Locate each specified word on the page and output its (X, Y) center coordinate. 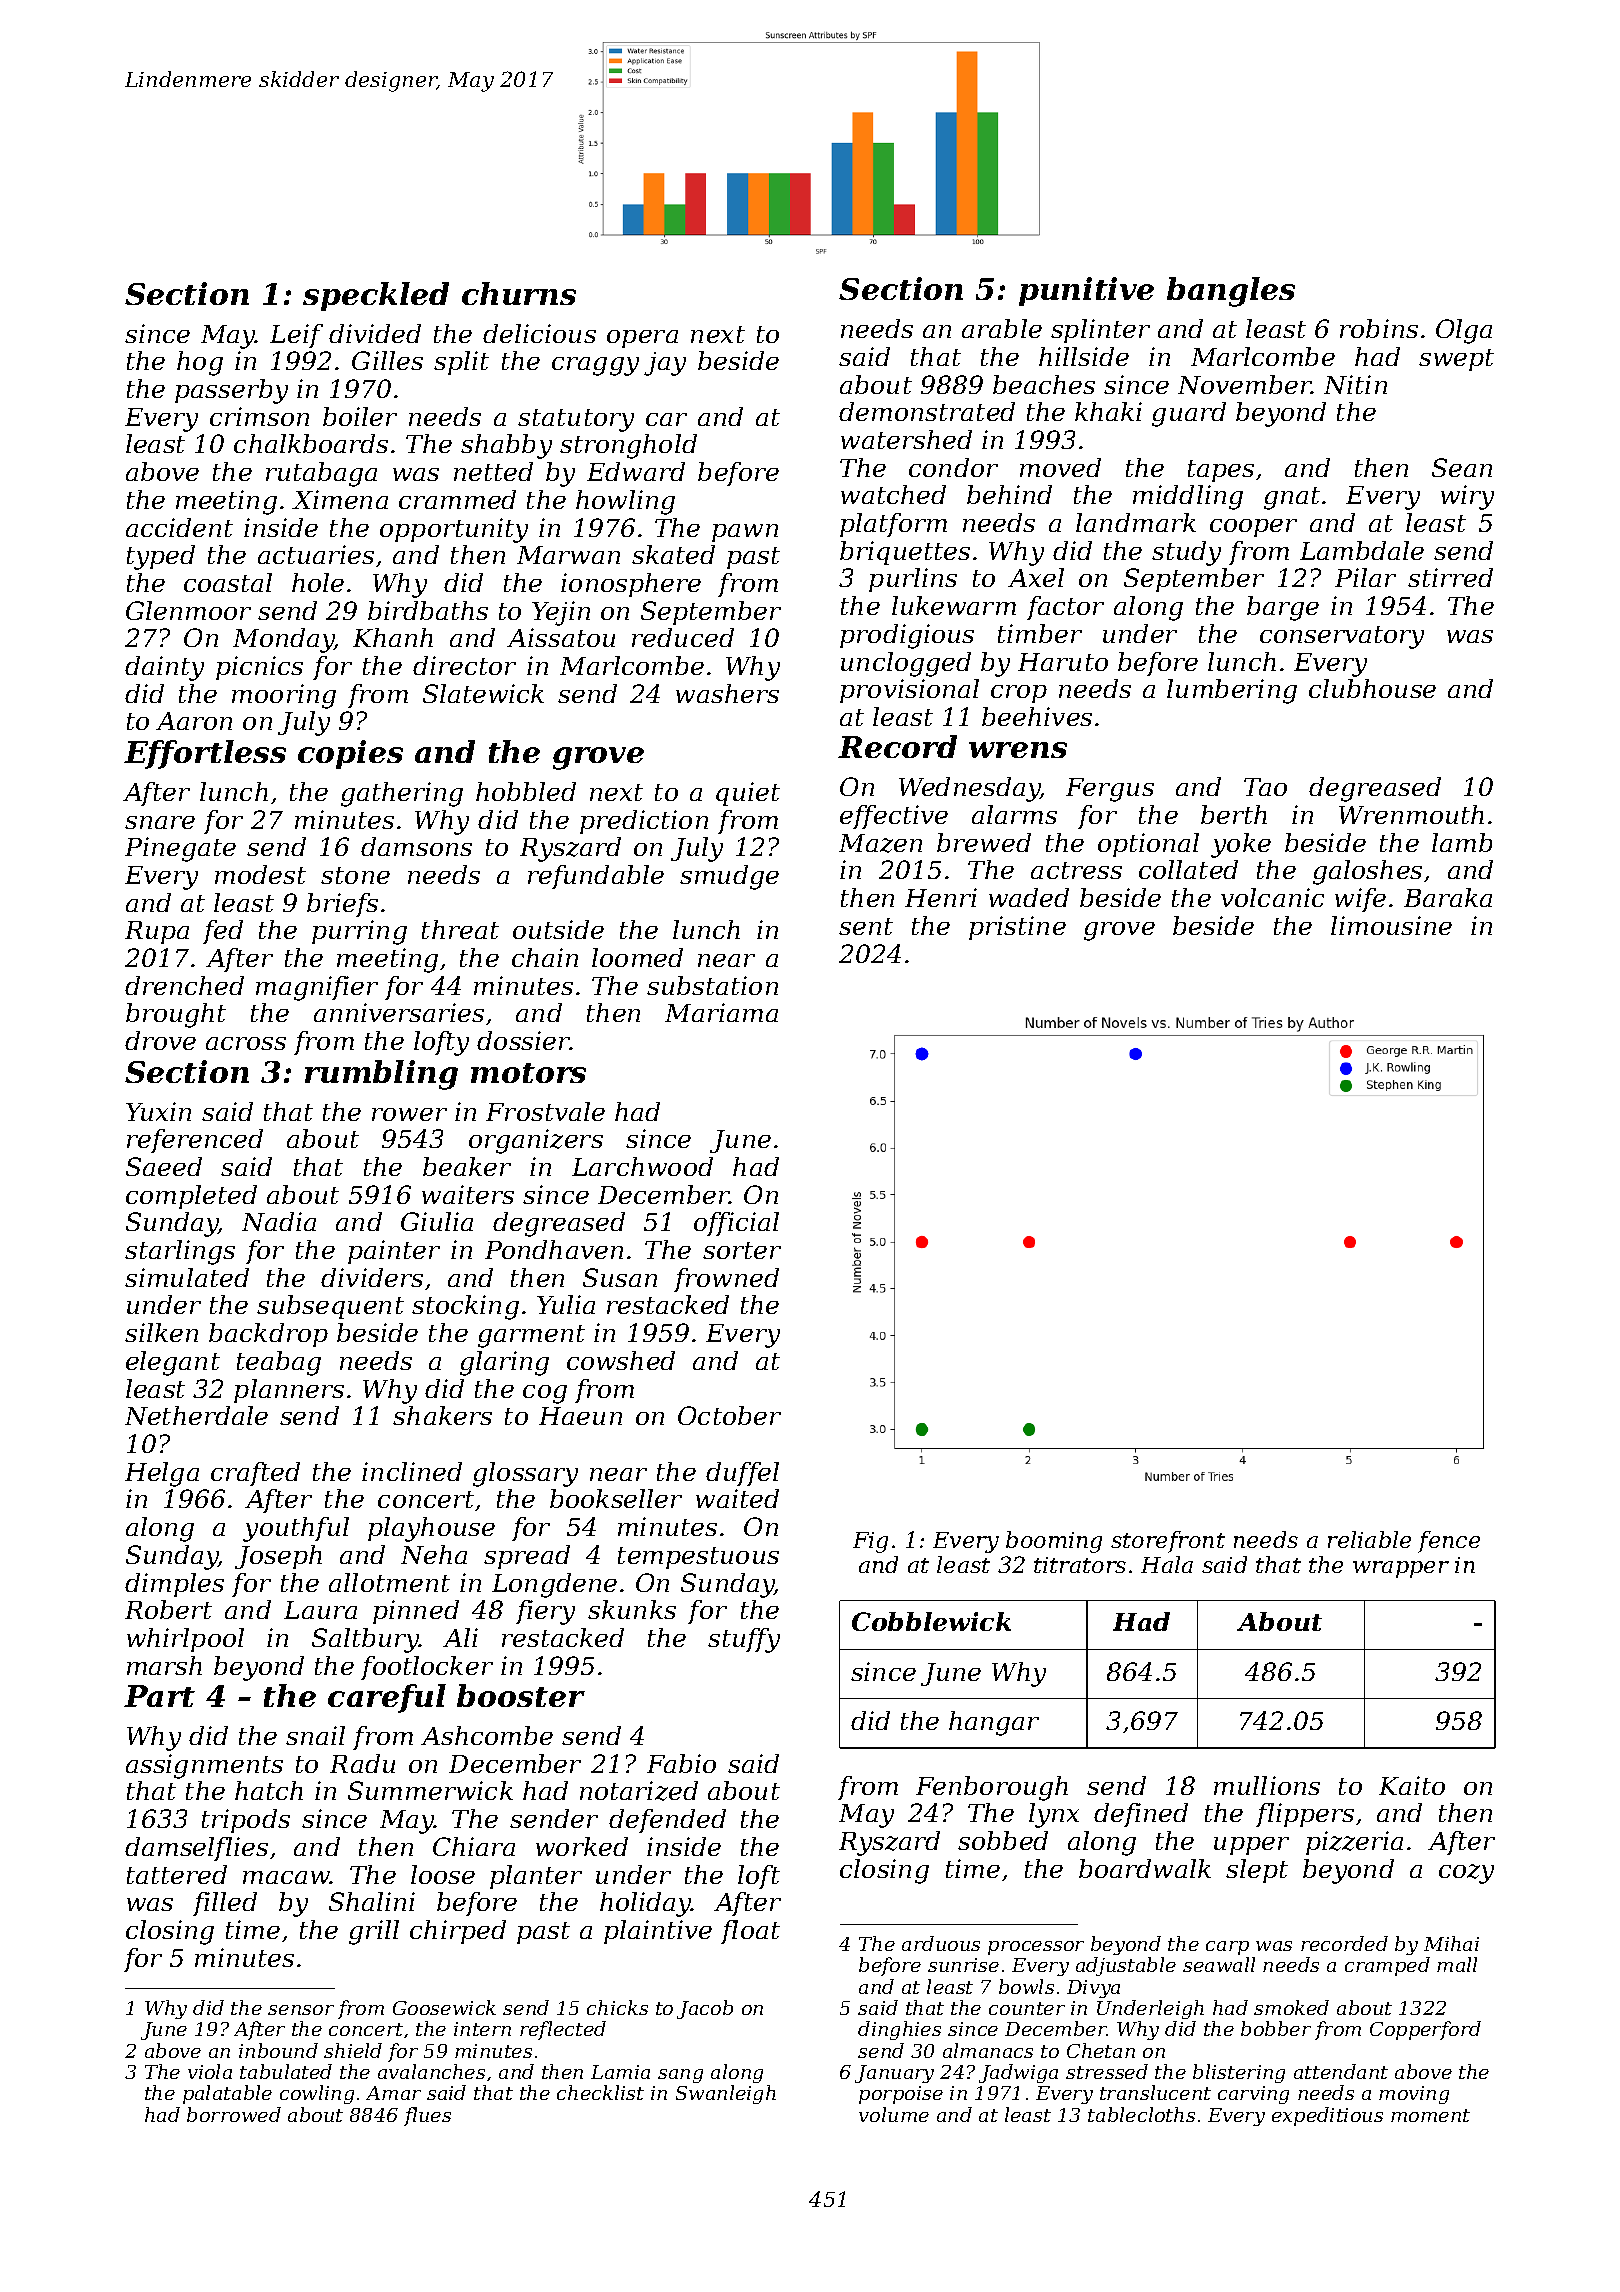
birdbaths (428, 610)
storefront (1168, 1542)
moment (1430, 2115)
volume (894, 2114)
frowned (726, 1280)
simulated (187, 1277)
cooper (1253, 528)
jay (665, 364)
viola (210, 2071)
